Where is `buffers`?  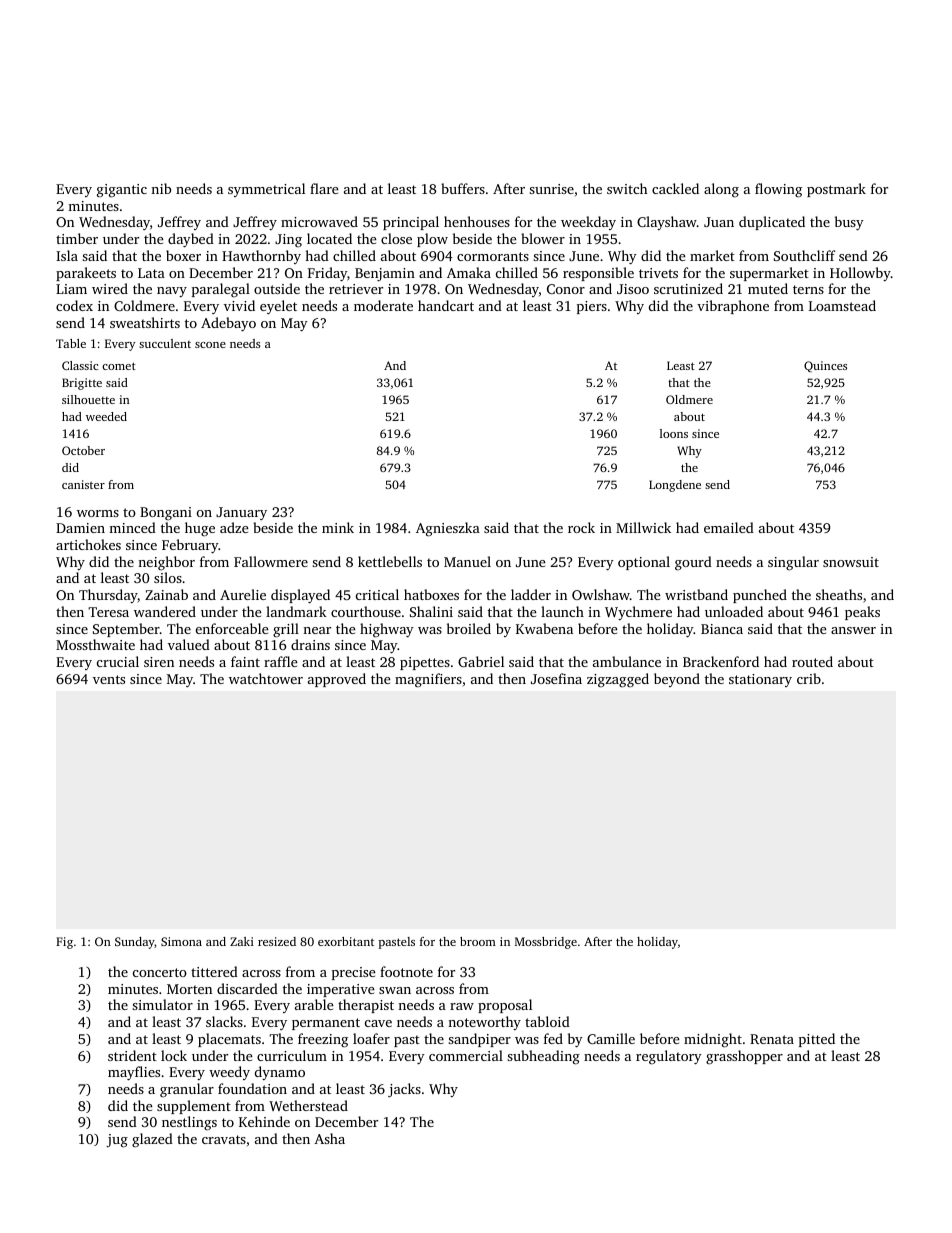
buffers is located at coordinates (463, 188).
